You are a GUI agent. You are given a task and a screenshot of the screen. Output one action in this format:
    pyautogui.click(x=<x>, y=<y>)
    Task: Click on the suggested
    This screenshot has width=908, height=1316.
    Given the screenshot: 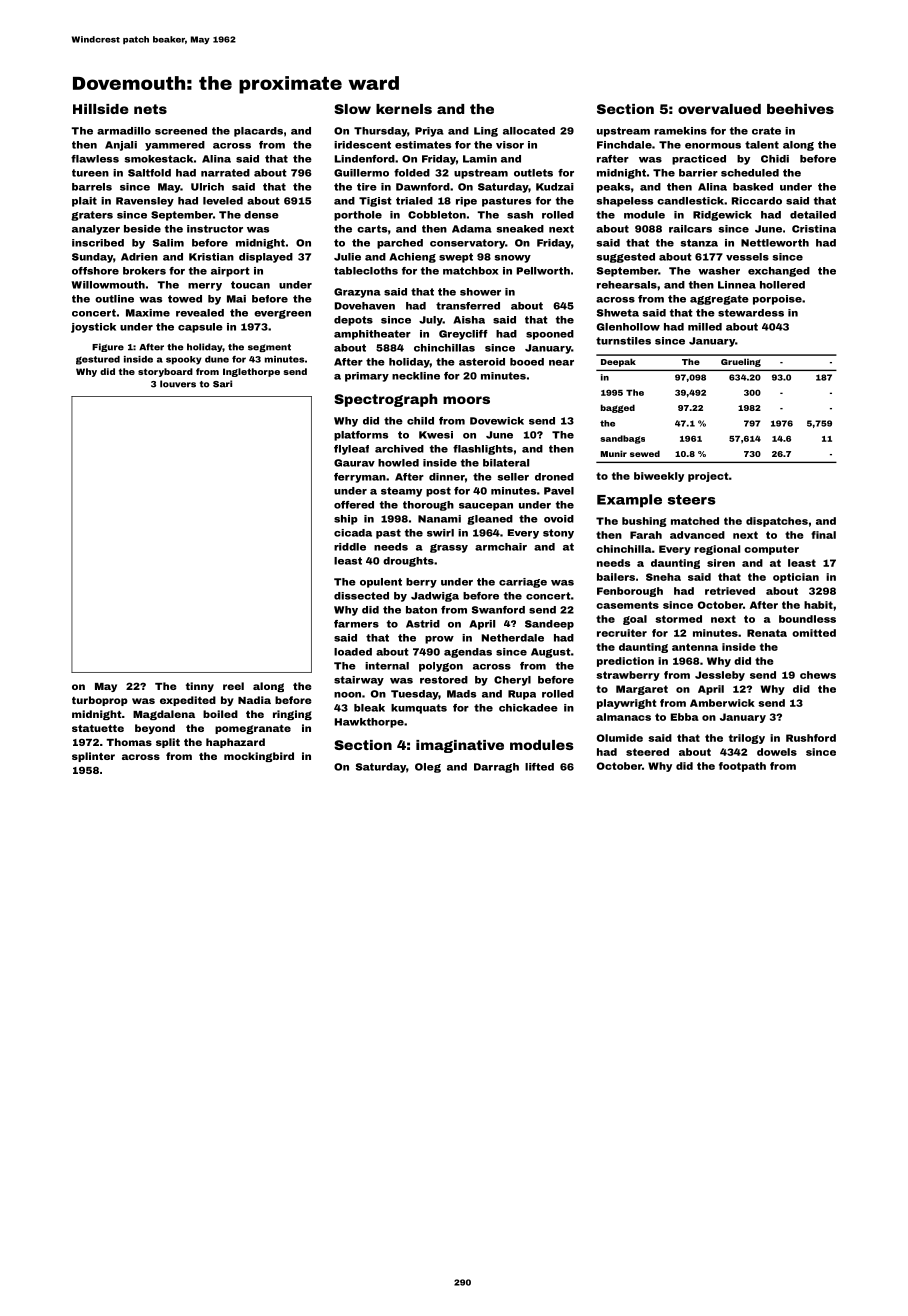 What is the action you would take?
    pyautogui.click(x=626, y=258)
